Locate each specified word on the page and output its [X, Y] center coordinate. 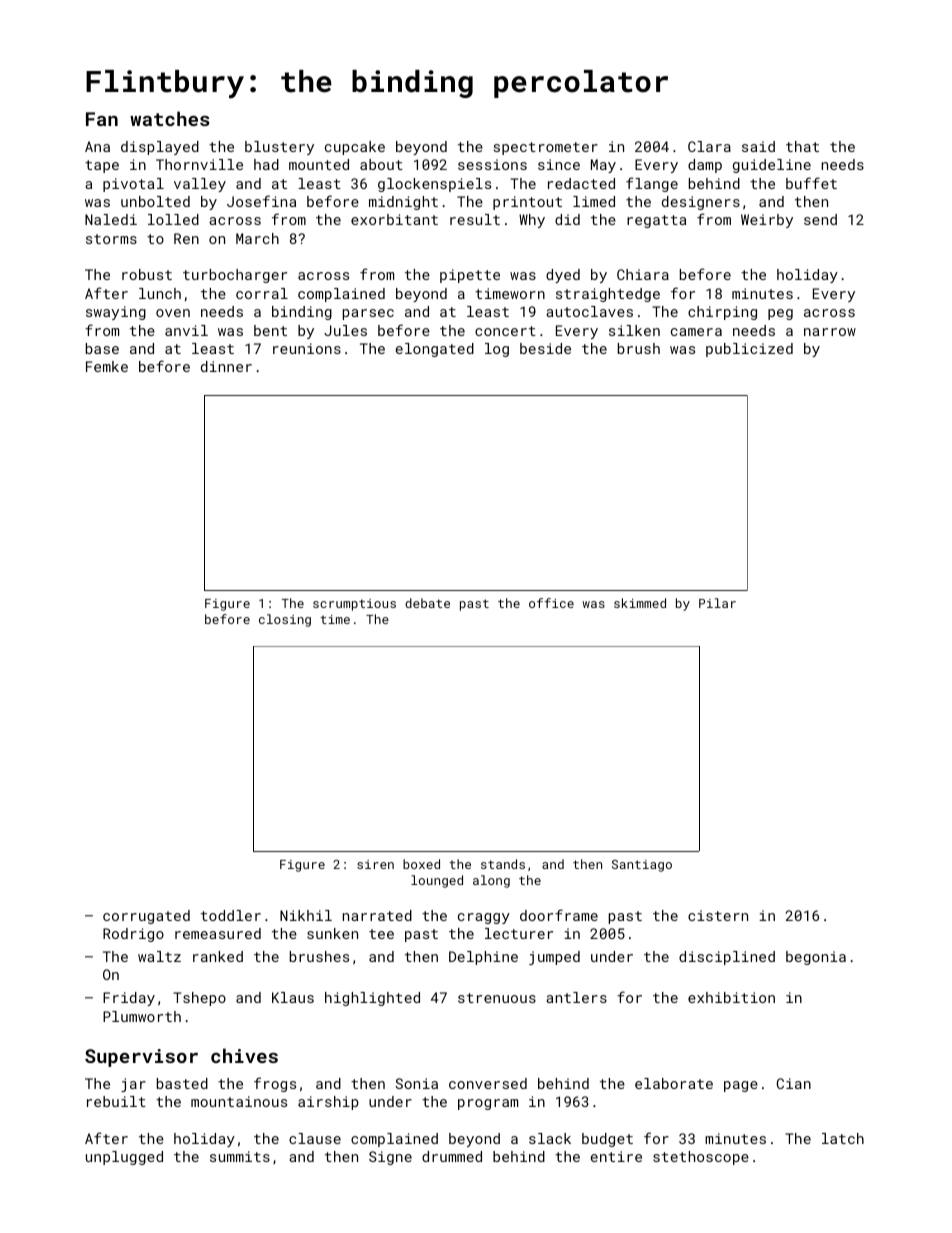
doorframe [559, 915]
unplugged [124, 1158]
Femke [107, 366]
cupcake [355, 148]
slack [550, 1138]
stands [503, 864]
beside [545, 348]
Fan [102, 119]
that [802, 146]
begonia [816, 958]
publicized [749, 350]
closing [285, 620]
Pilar [717, 603]
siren [375, 864]
